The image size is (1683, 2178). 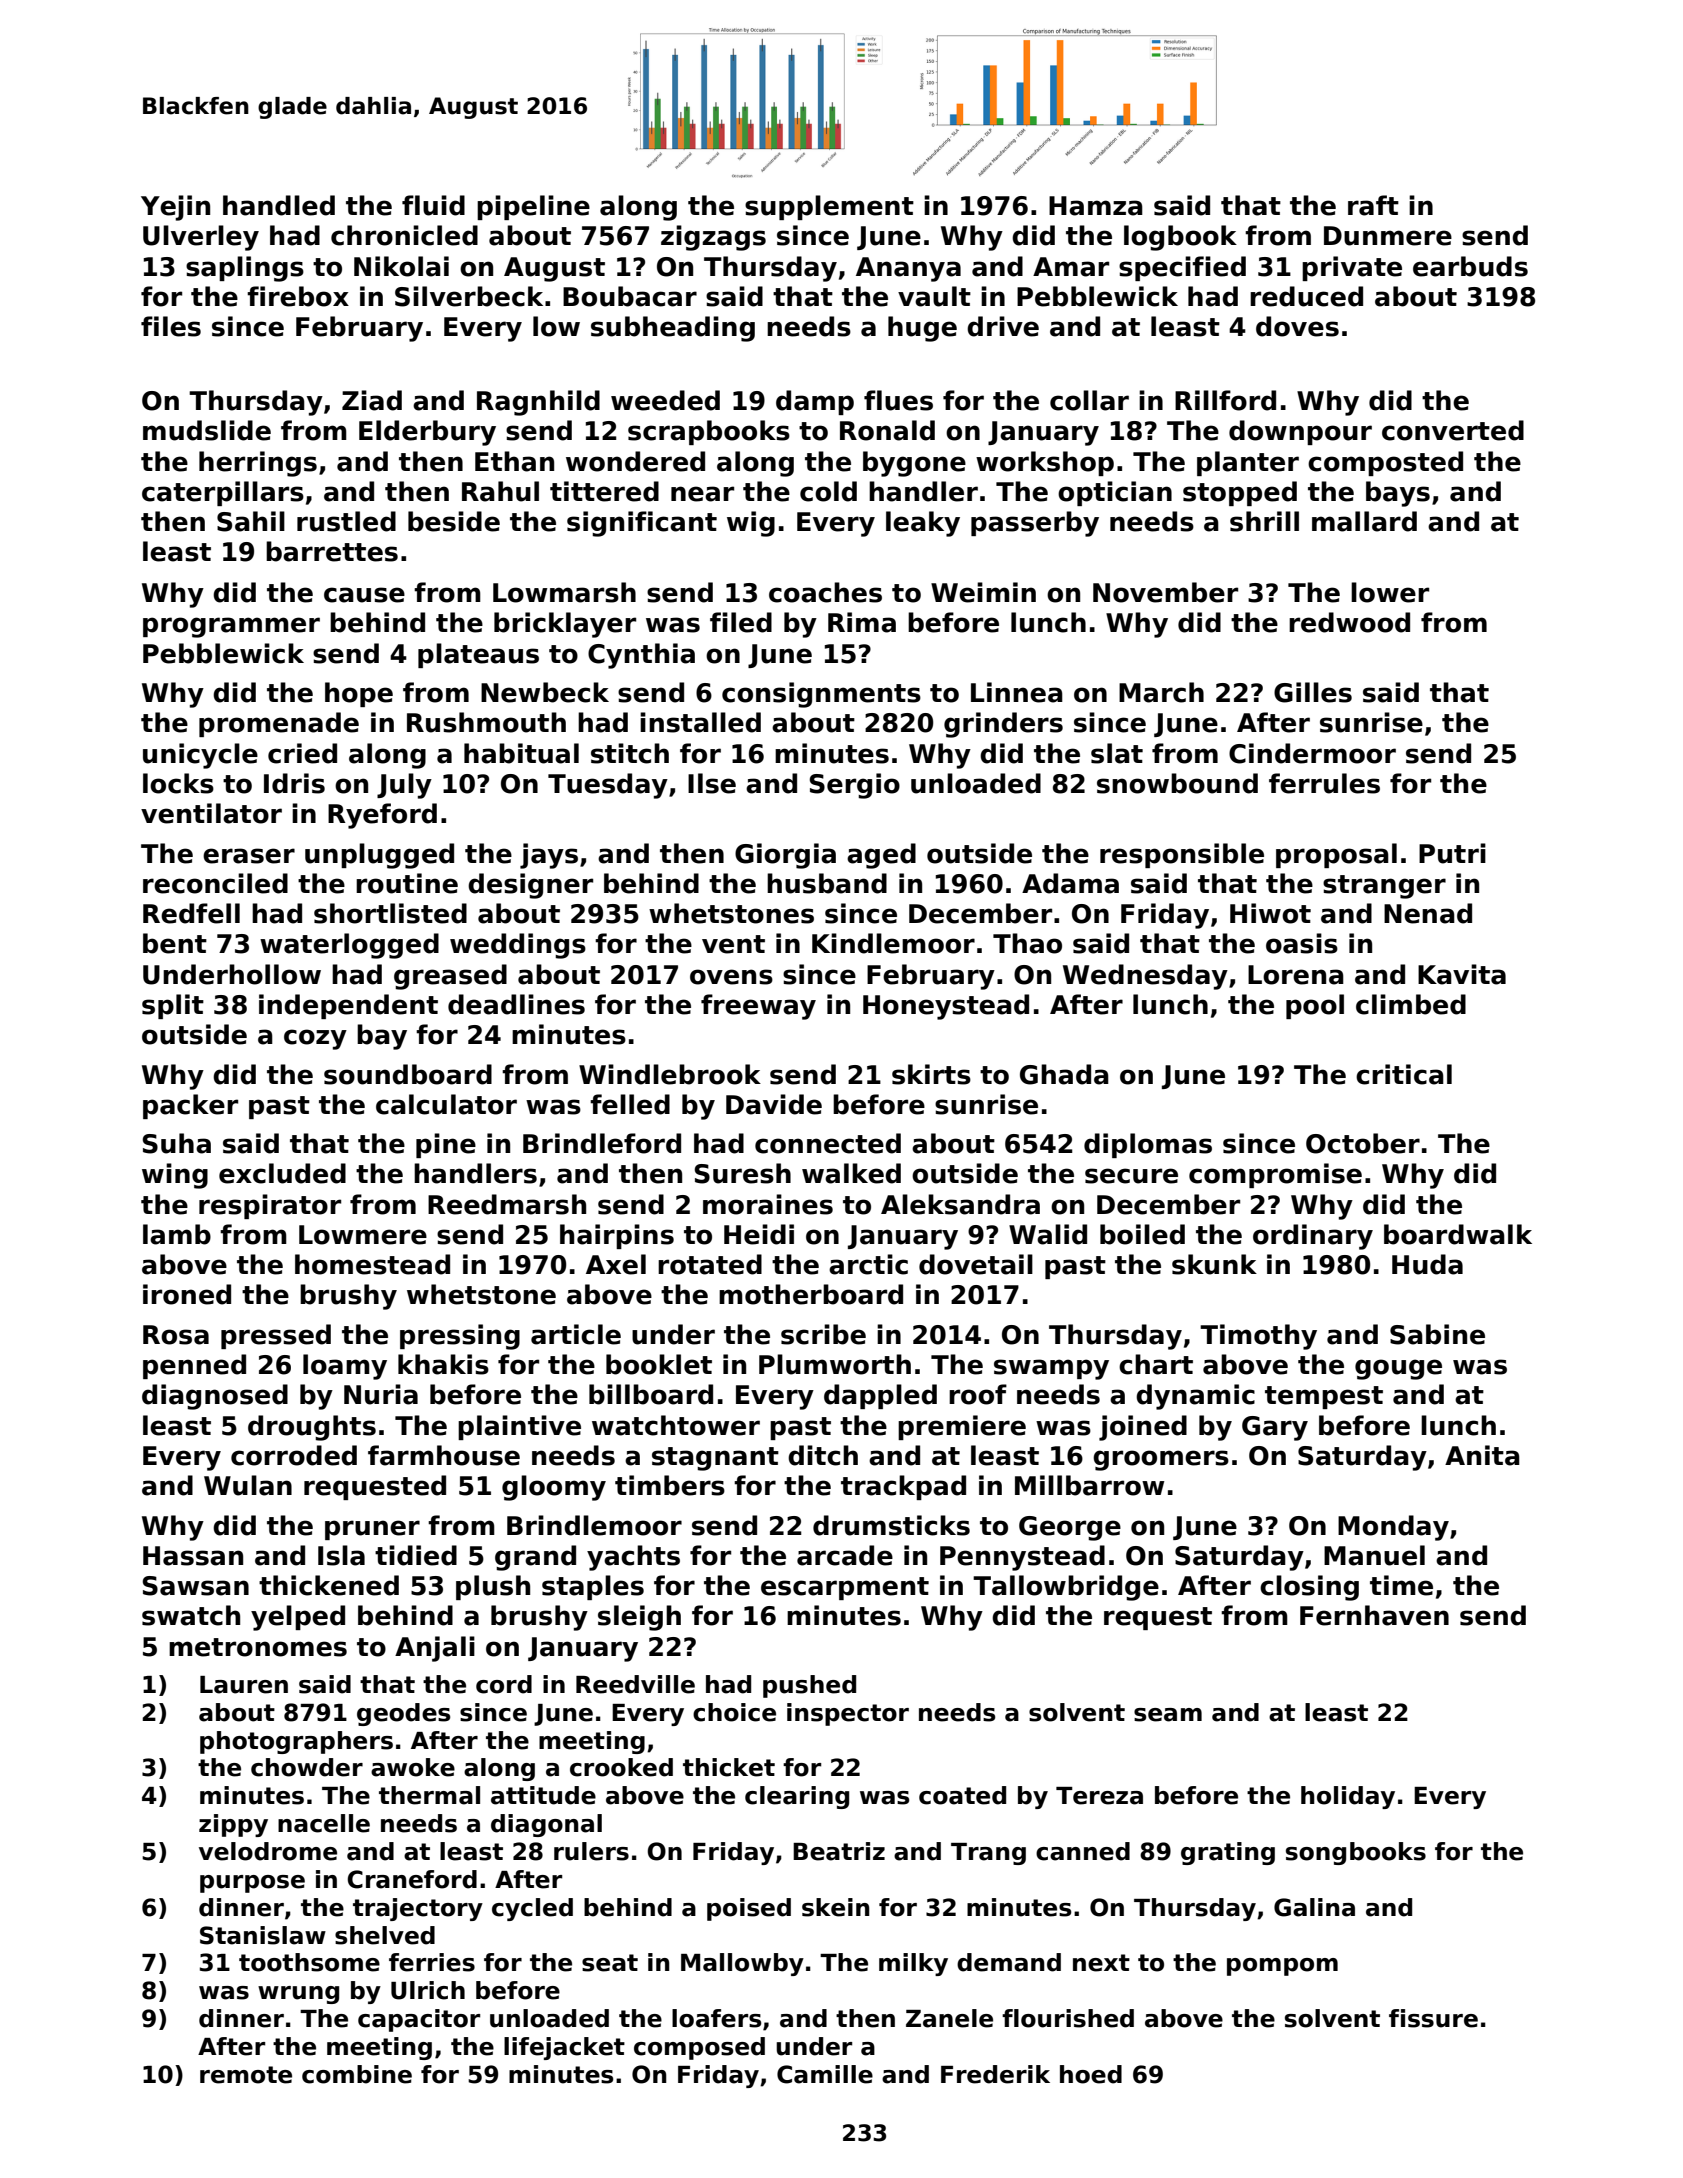 I want to click on raft, so click(x=1373, y=205).
